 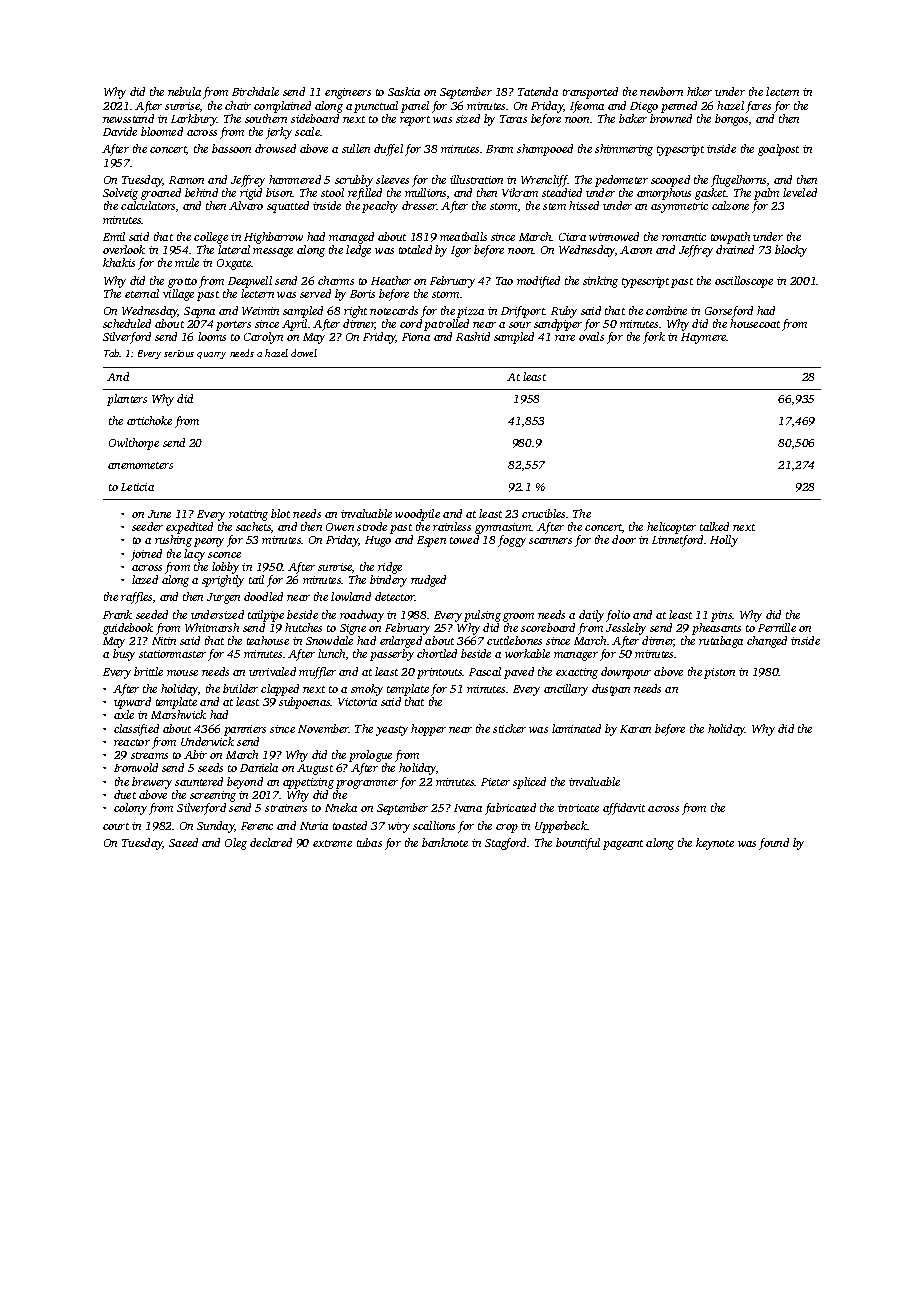 What do you see at coordinates (464, 539) in the screenshot?
I see `towed` at bounding box center [464, 539].
